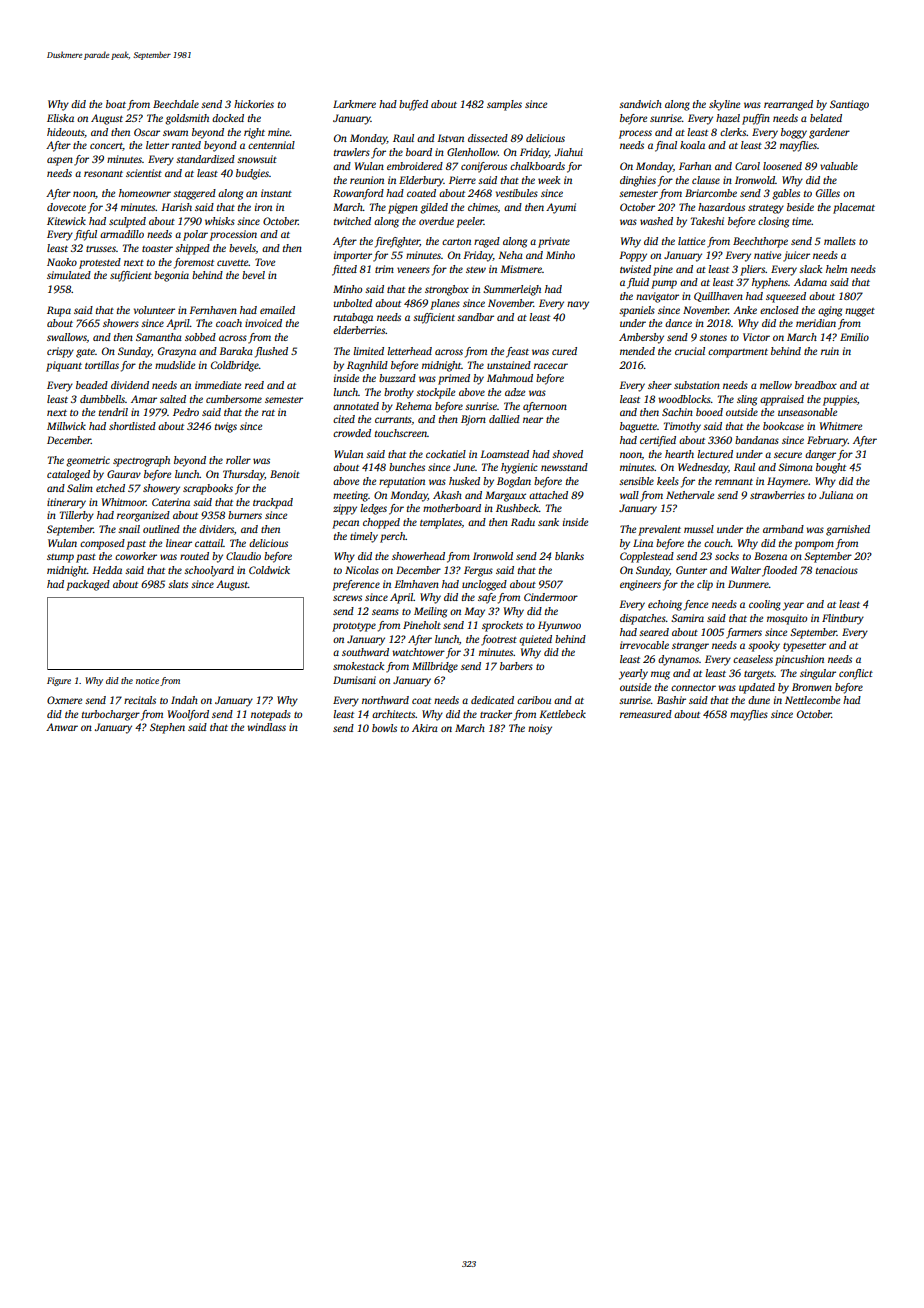 The image size is (924, 1308). I want to click on clip, so click(705, 585).
